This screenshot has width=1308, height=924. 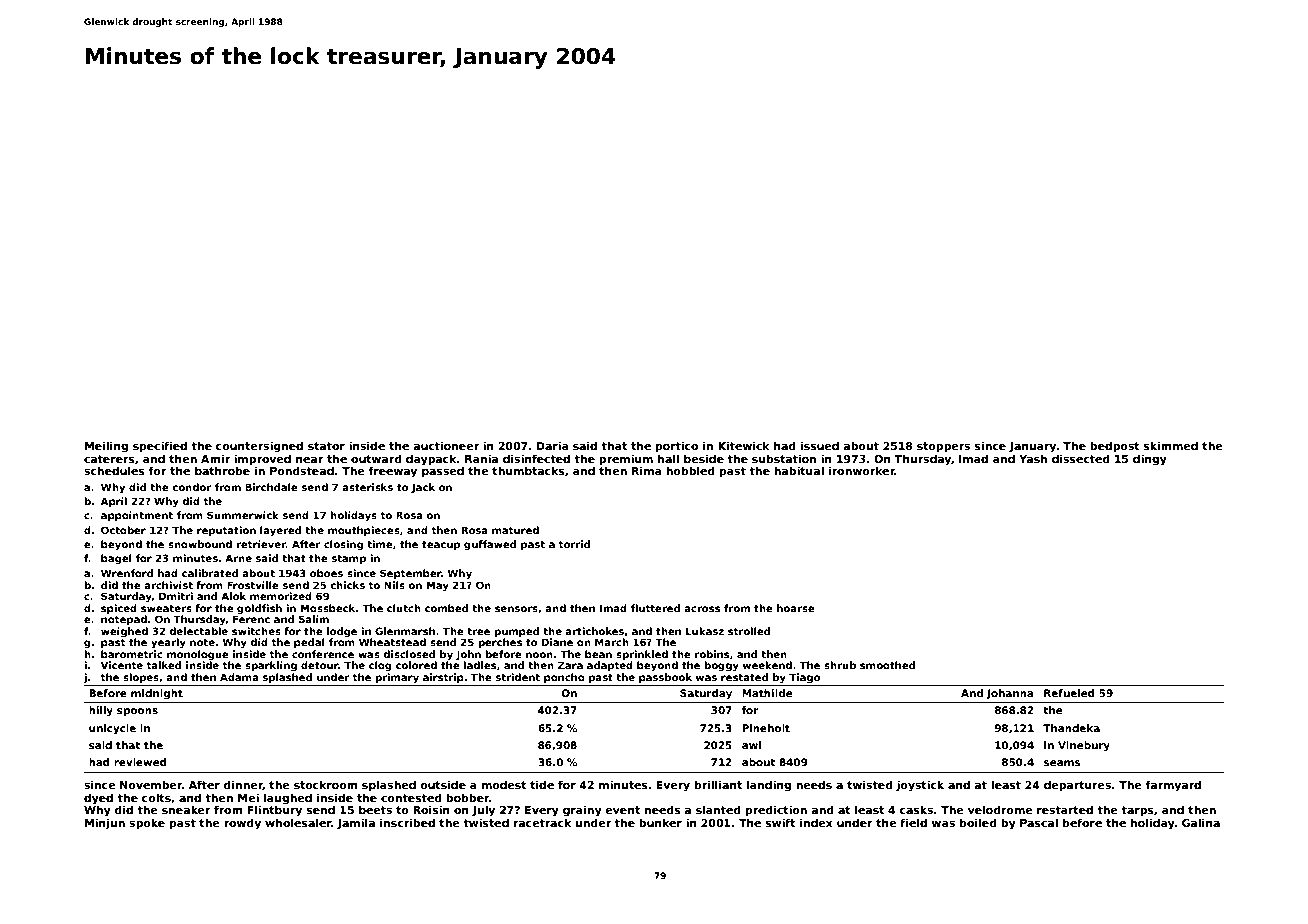 I want to click on unicycle, so click(x=112, y=729).
